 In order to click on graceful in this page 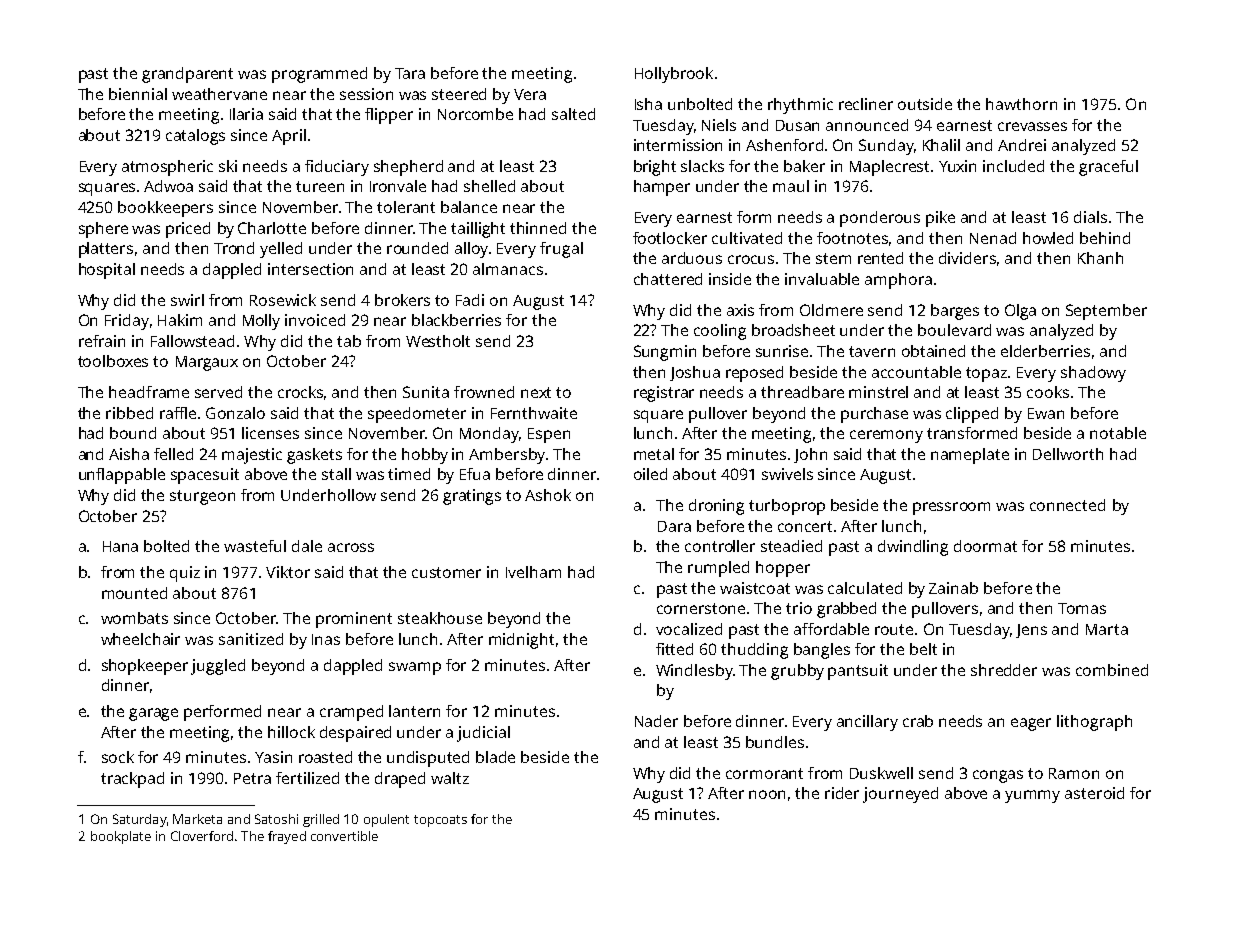, I will do `click(1108, 168)`.
